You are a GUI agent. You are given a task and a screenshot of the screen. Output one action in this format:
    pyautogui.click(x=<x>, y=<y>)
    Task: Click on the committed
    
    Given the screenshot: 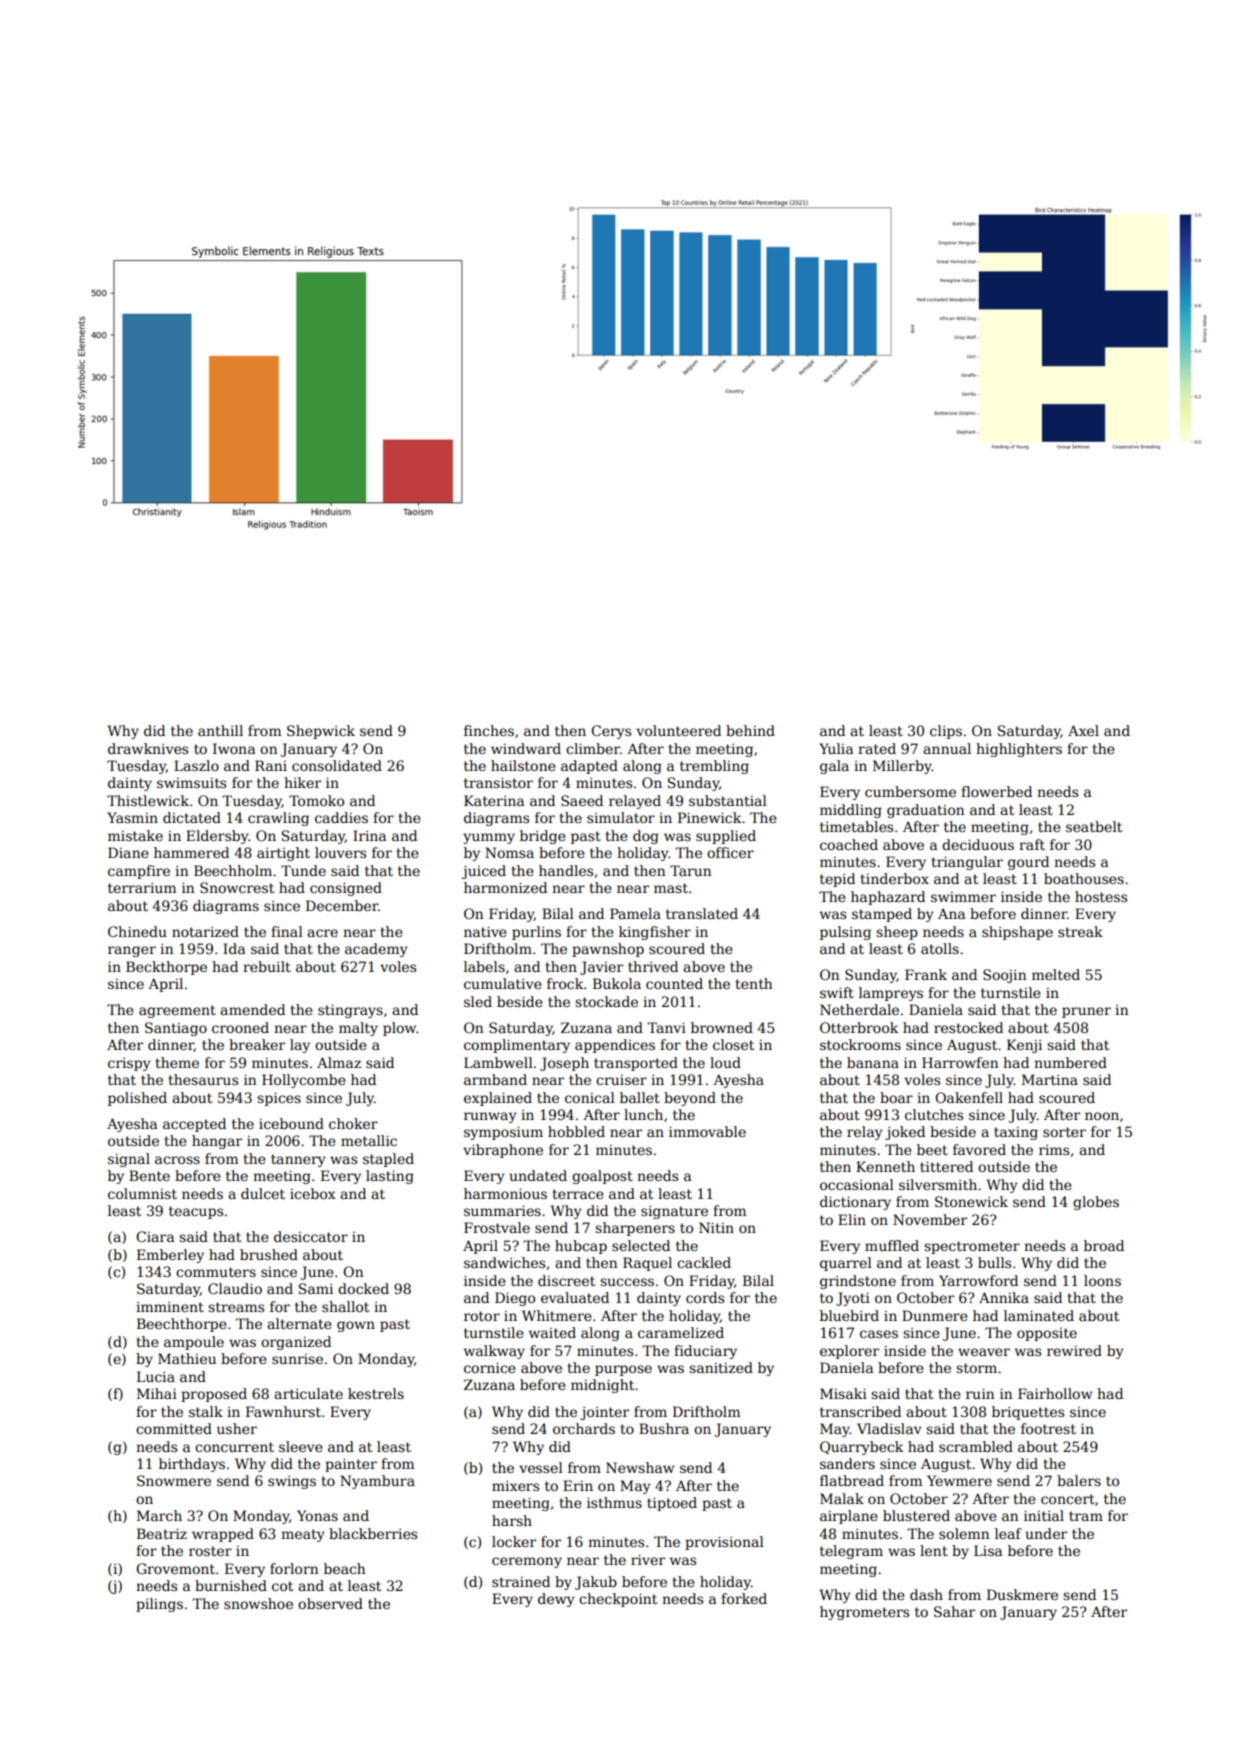 What is the action you would take?
    pyautogui.click(x=174, y=1428)
